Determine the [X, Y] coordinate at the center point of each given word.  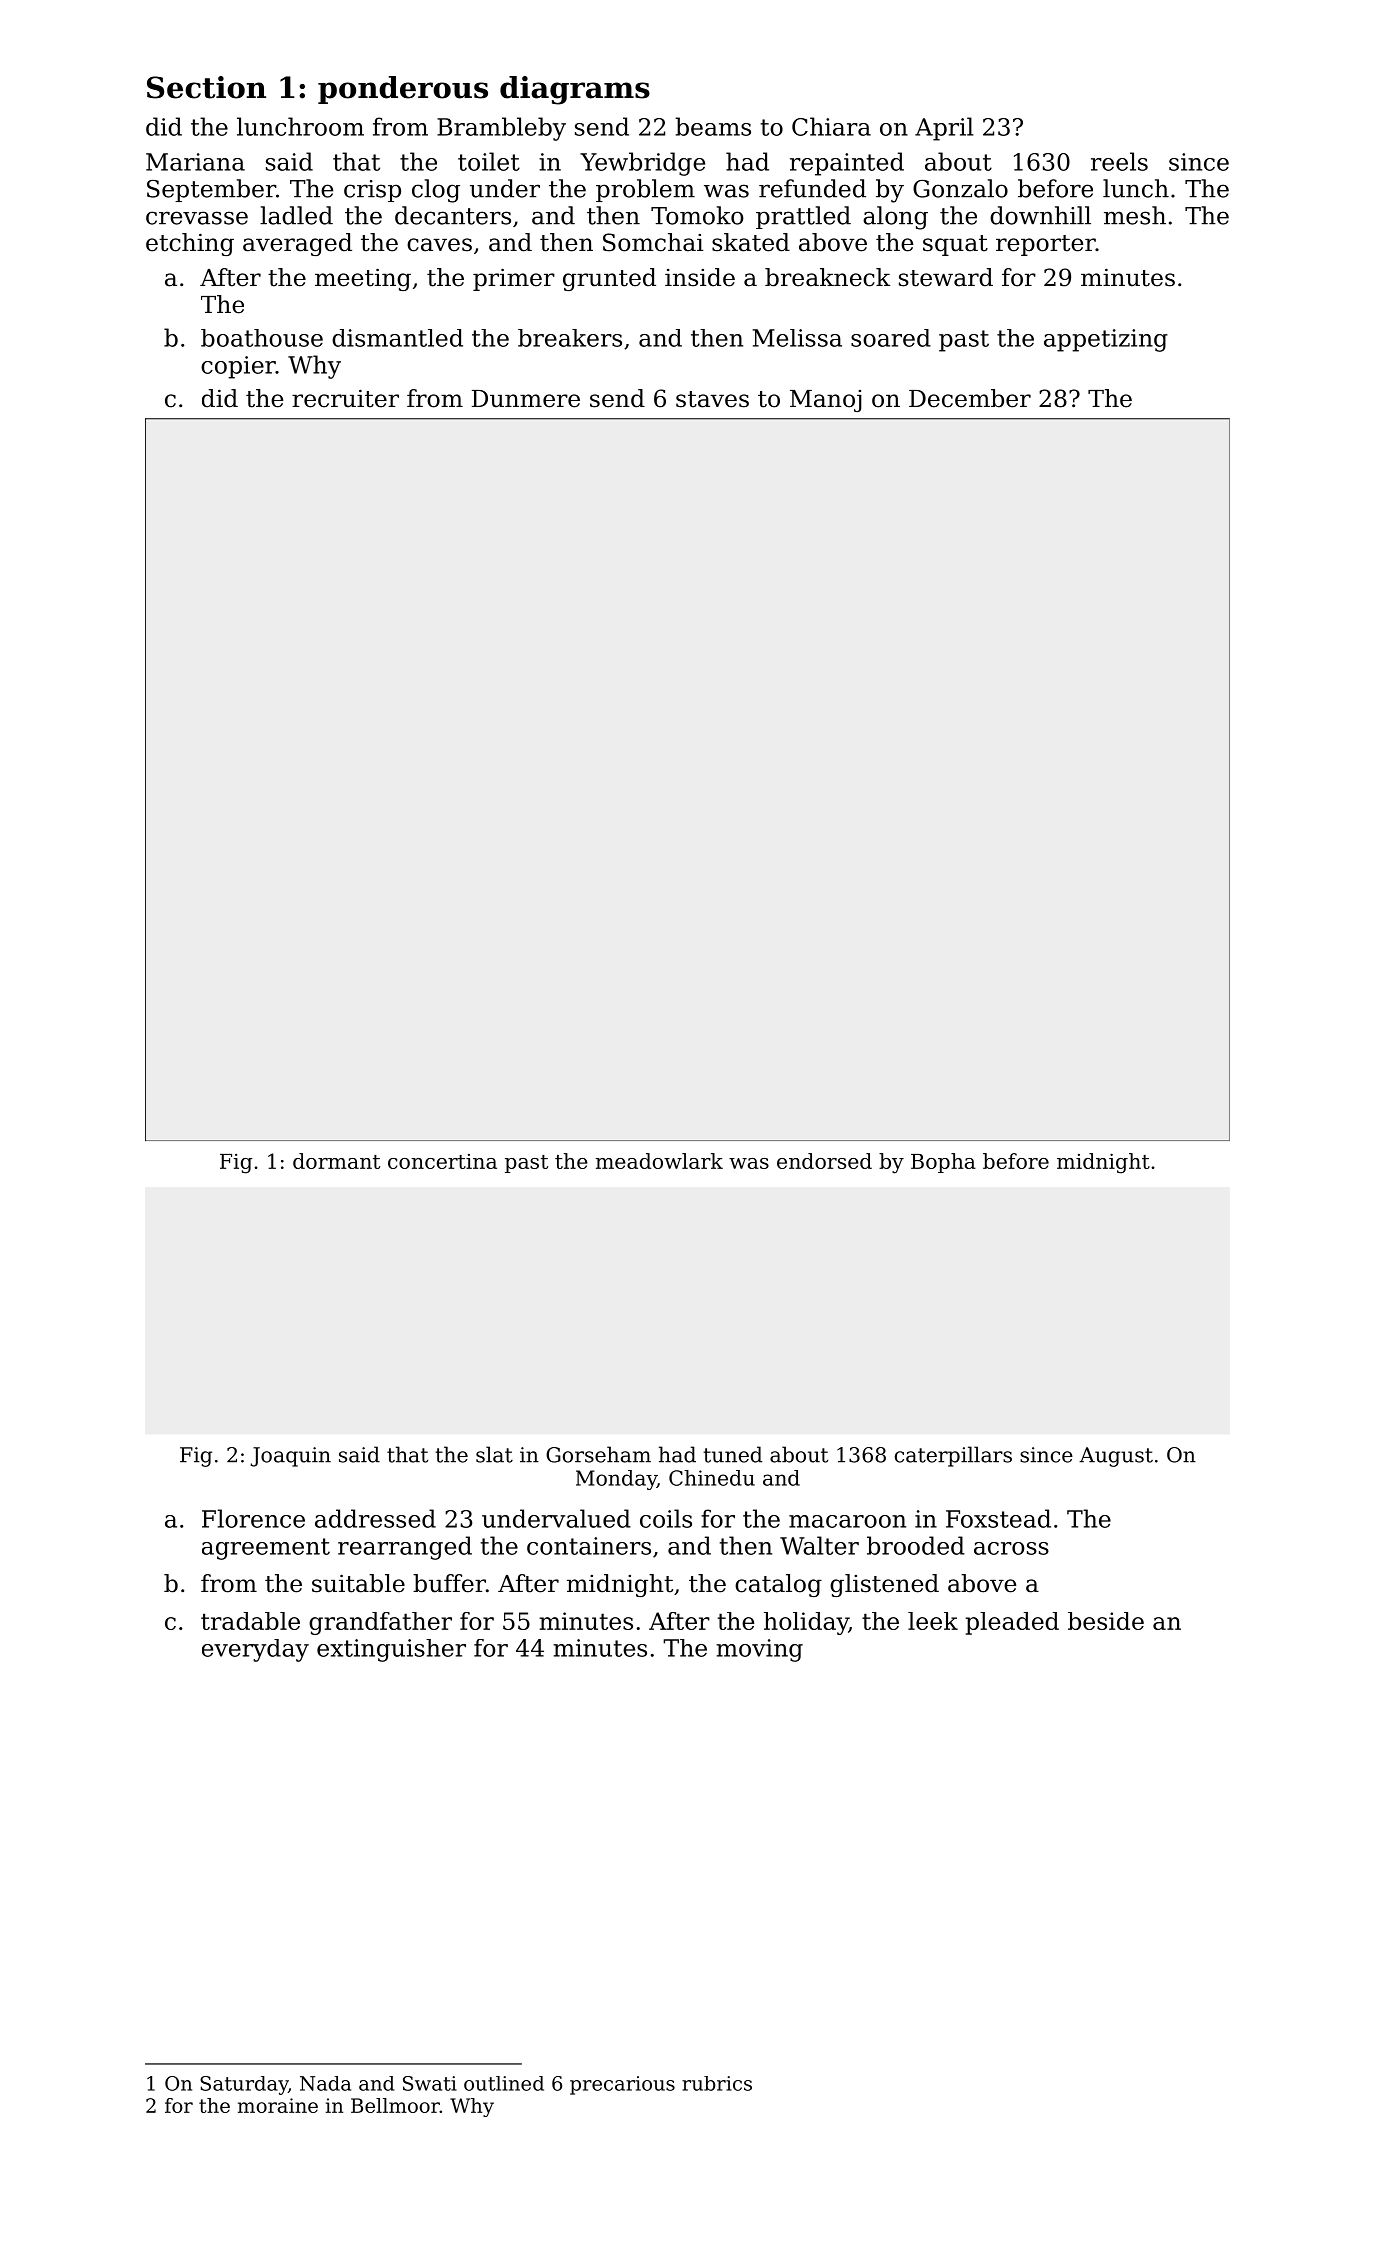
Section [206, 87]
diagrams [575, 90]
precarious [622, 2085]
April [944, 129]
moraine [278, 2105]
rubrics [717, 2083]
